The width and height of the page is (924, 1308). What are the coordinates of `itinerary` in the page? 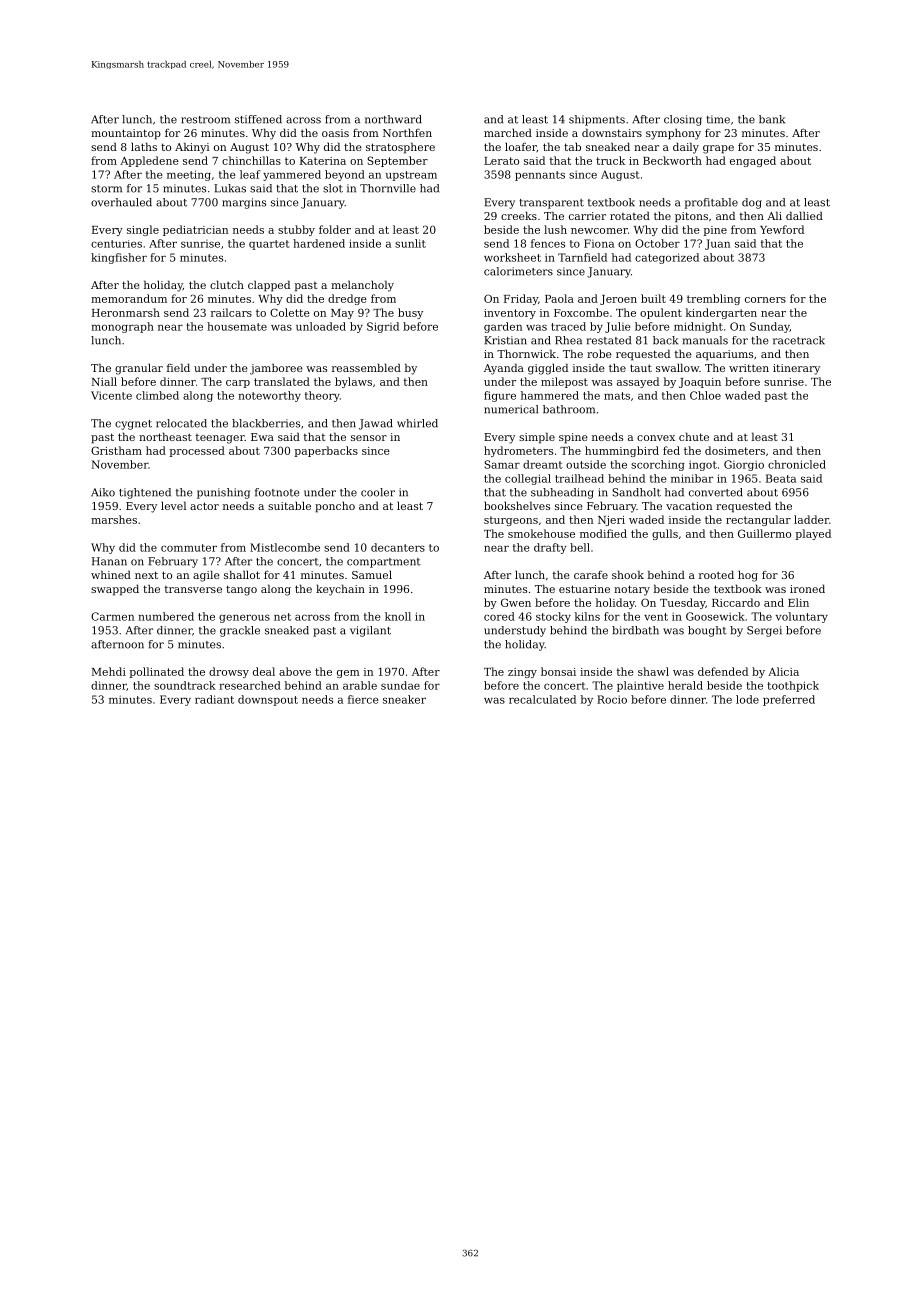 It's located at (796, 369).
